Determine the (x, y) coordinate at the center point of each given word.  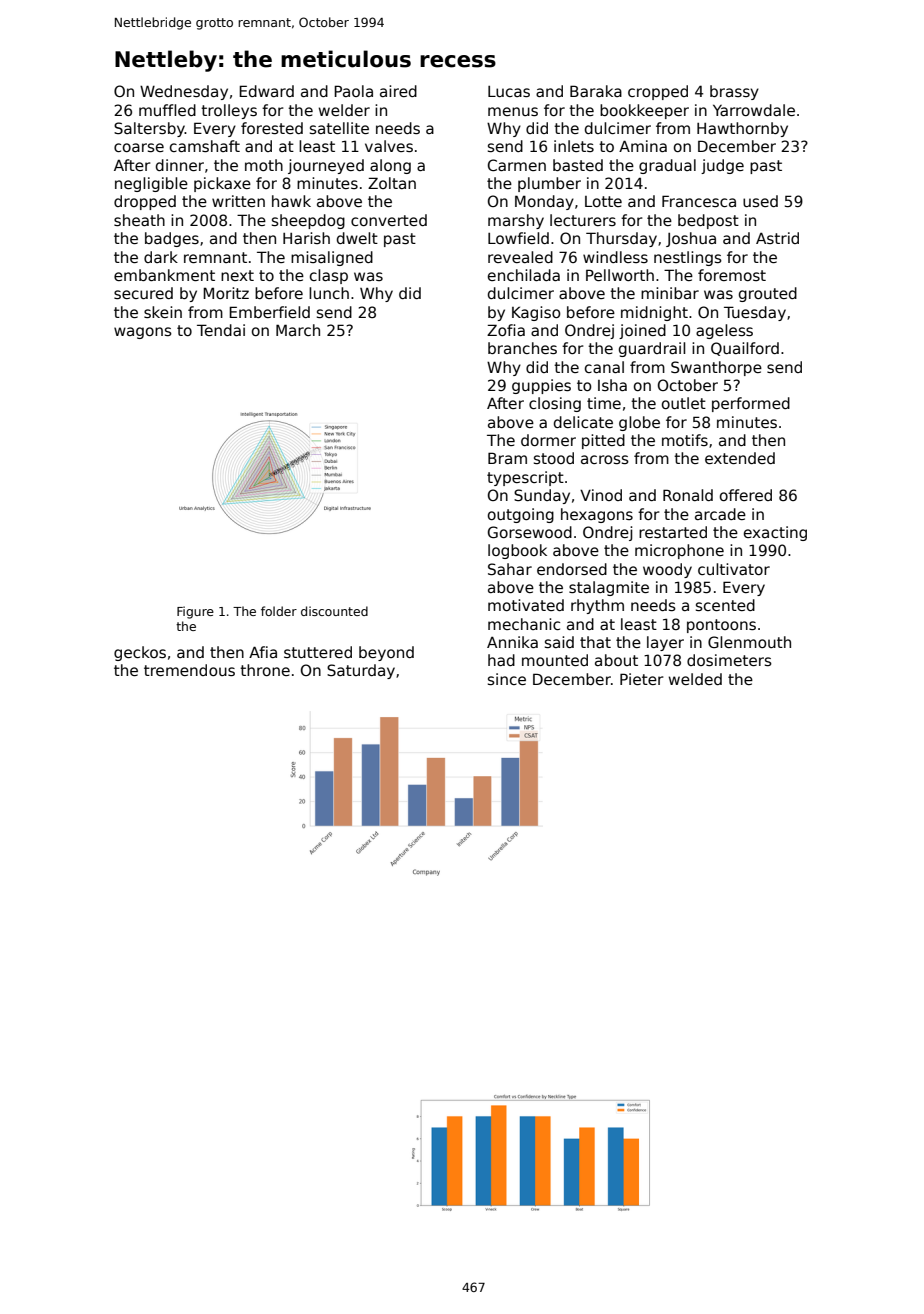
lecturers (583, 220)
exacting (775, 533)
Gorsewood (530, 532)
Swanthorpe (716, 368)
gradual (667, 166)
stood (554, 458)
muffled (167, 110)
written (238, 201)
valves (389, 146)
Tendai (221, 330)
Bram (507, 458)
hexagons (597, 515)
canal (604, 367)
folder (279, 611)
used (760, 201)
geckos (140, 653)
